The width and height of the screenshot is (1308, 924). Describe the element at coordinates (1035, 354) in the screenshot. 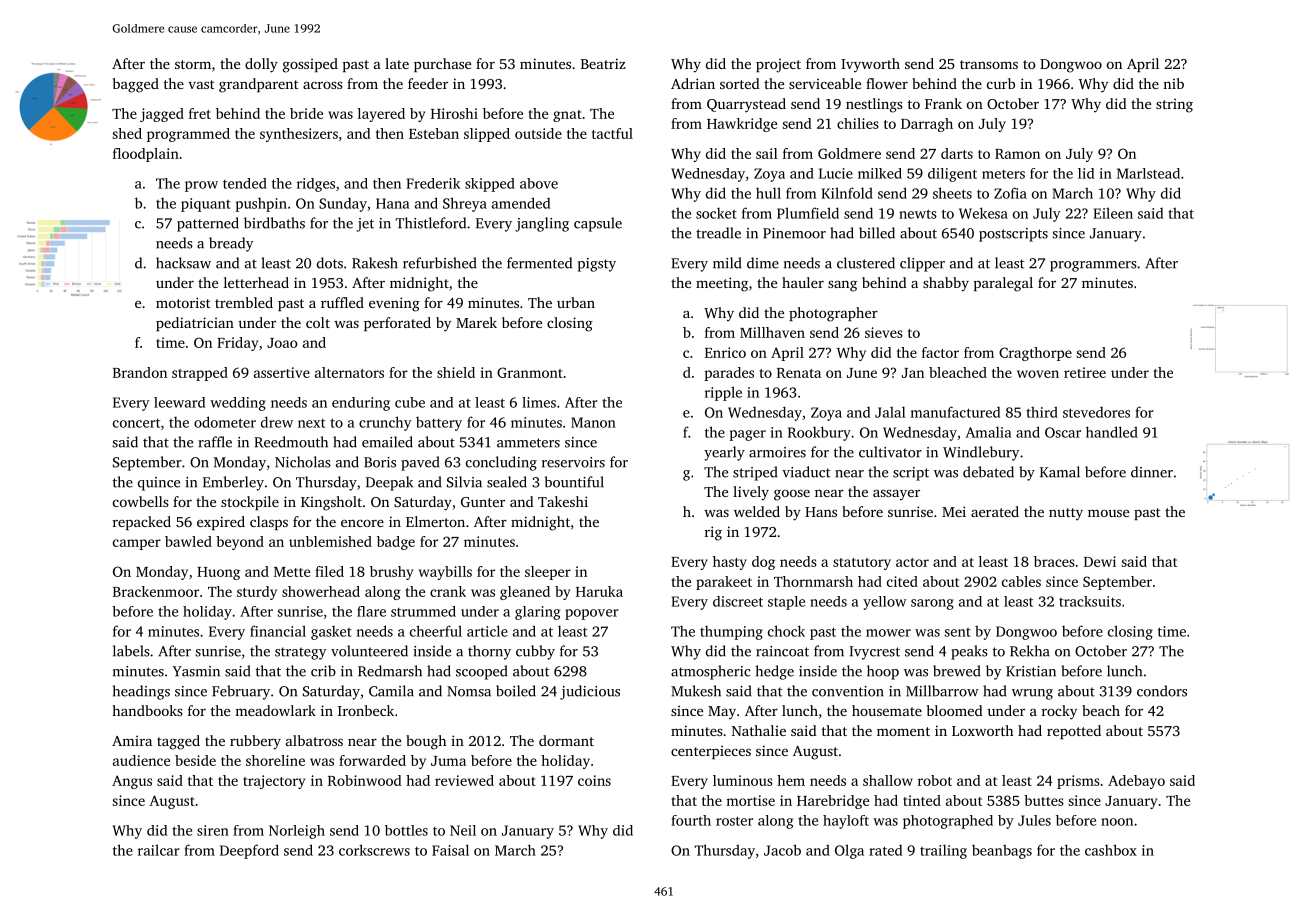

I see `Cragthorpe` at that location.
